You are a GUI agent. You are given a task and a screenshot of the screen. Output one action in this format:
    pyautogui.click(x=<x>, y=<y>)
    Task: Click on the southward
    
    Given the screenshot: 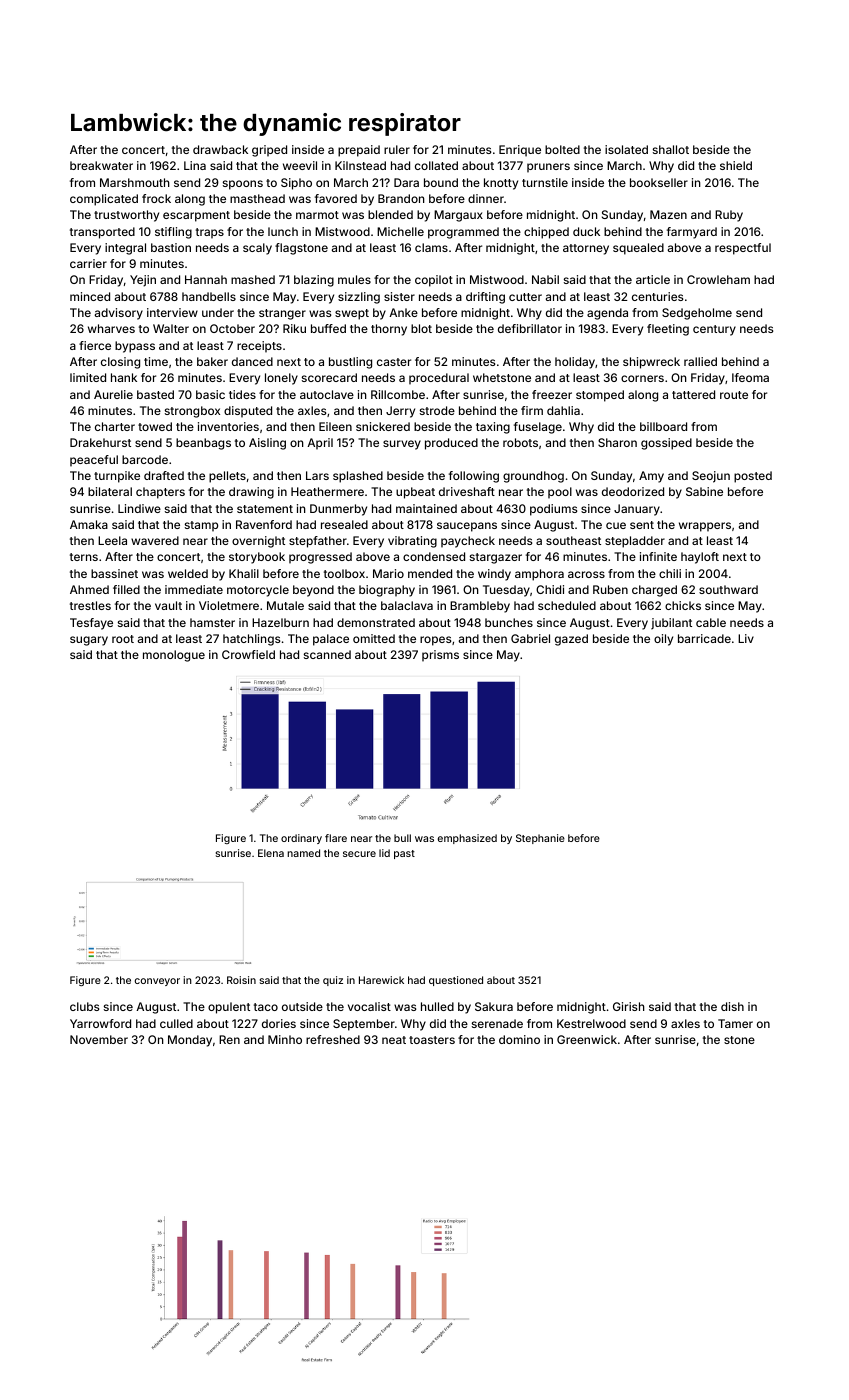 What is the action you would take?
    pyautogui.click(x=728, y=589)
